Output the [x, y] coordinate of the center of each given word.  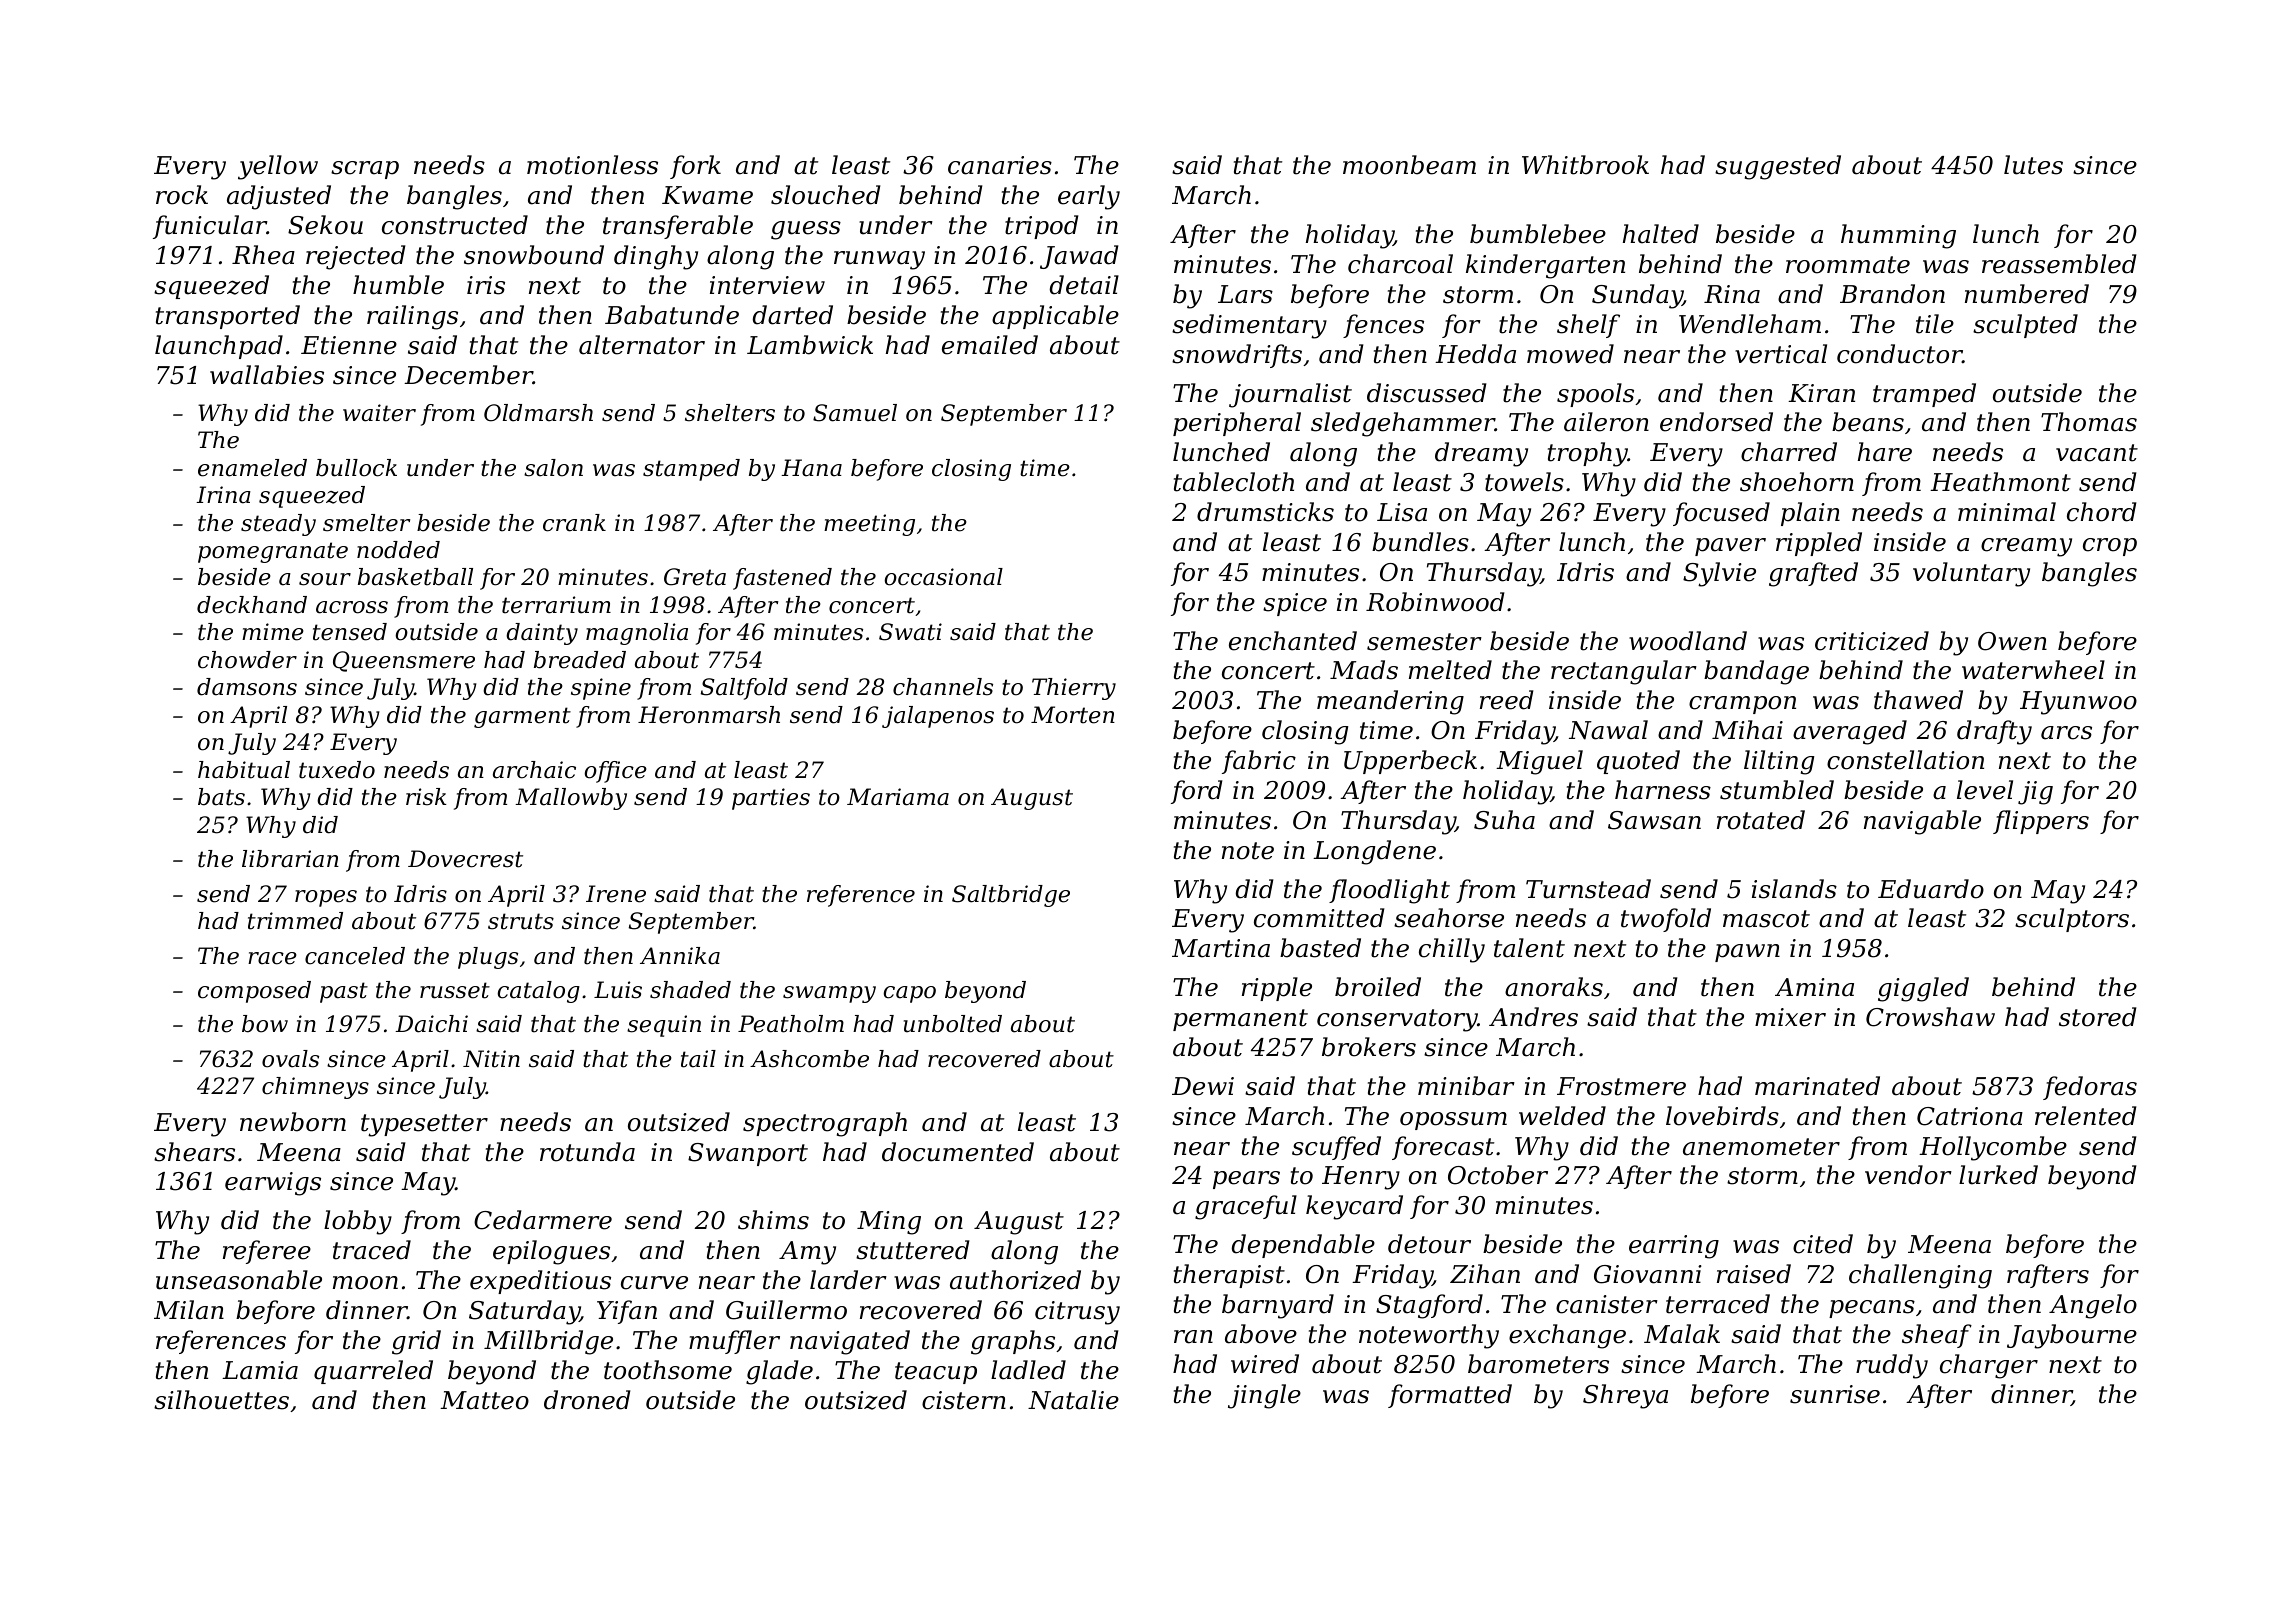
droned [587, 1400]
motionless [592, 165]
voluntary [1971, 574]
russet [455, 990]
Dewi [1203, 1086]
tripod [1041, 227]
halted [1661, 234]
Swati [910, 632]
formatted [1450, 1396]
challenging [1920, 1276]
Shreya [1625, 1396]
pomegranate [273, 552]
